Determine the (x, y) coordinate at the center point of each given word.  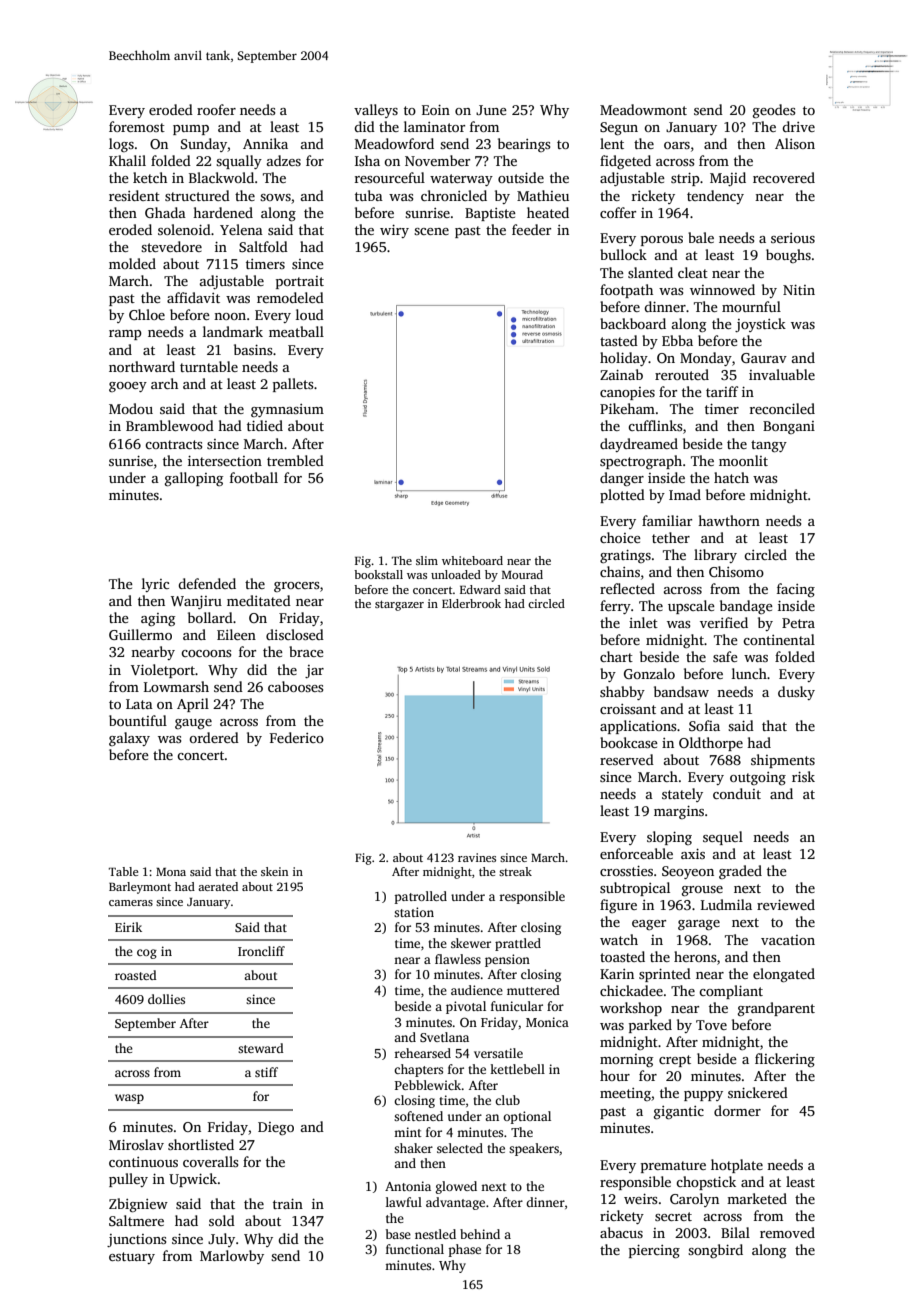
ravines (477, 857)
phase (465, 1250)
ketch (150, 177)
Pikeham (627, 408)
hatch (731, 477)
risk (803, 776)
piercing (654, 1252)
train (288, 1204)
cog (147, 954)
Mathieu (543, 195)
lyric (155, 585)
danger (622, 479)
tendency (715, 197)
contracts (173, 444)
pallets (293, 385)
